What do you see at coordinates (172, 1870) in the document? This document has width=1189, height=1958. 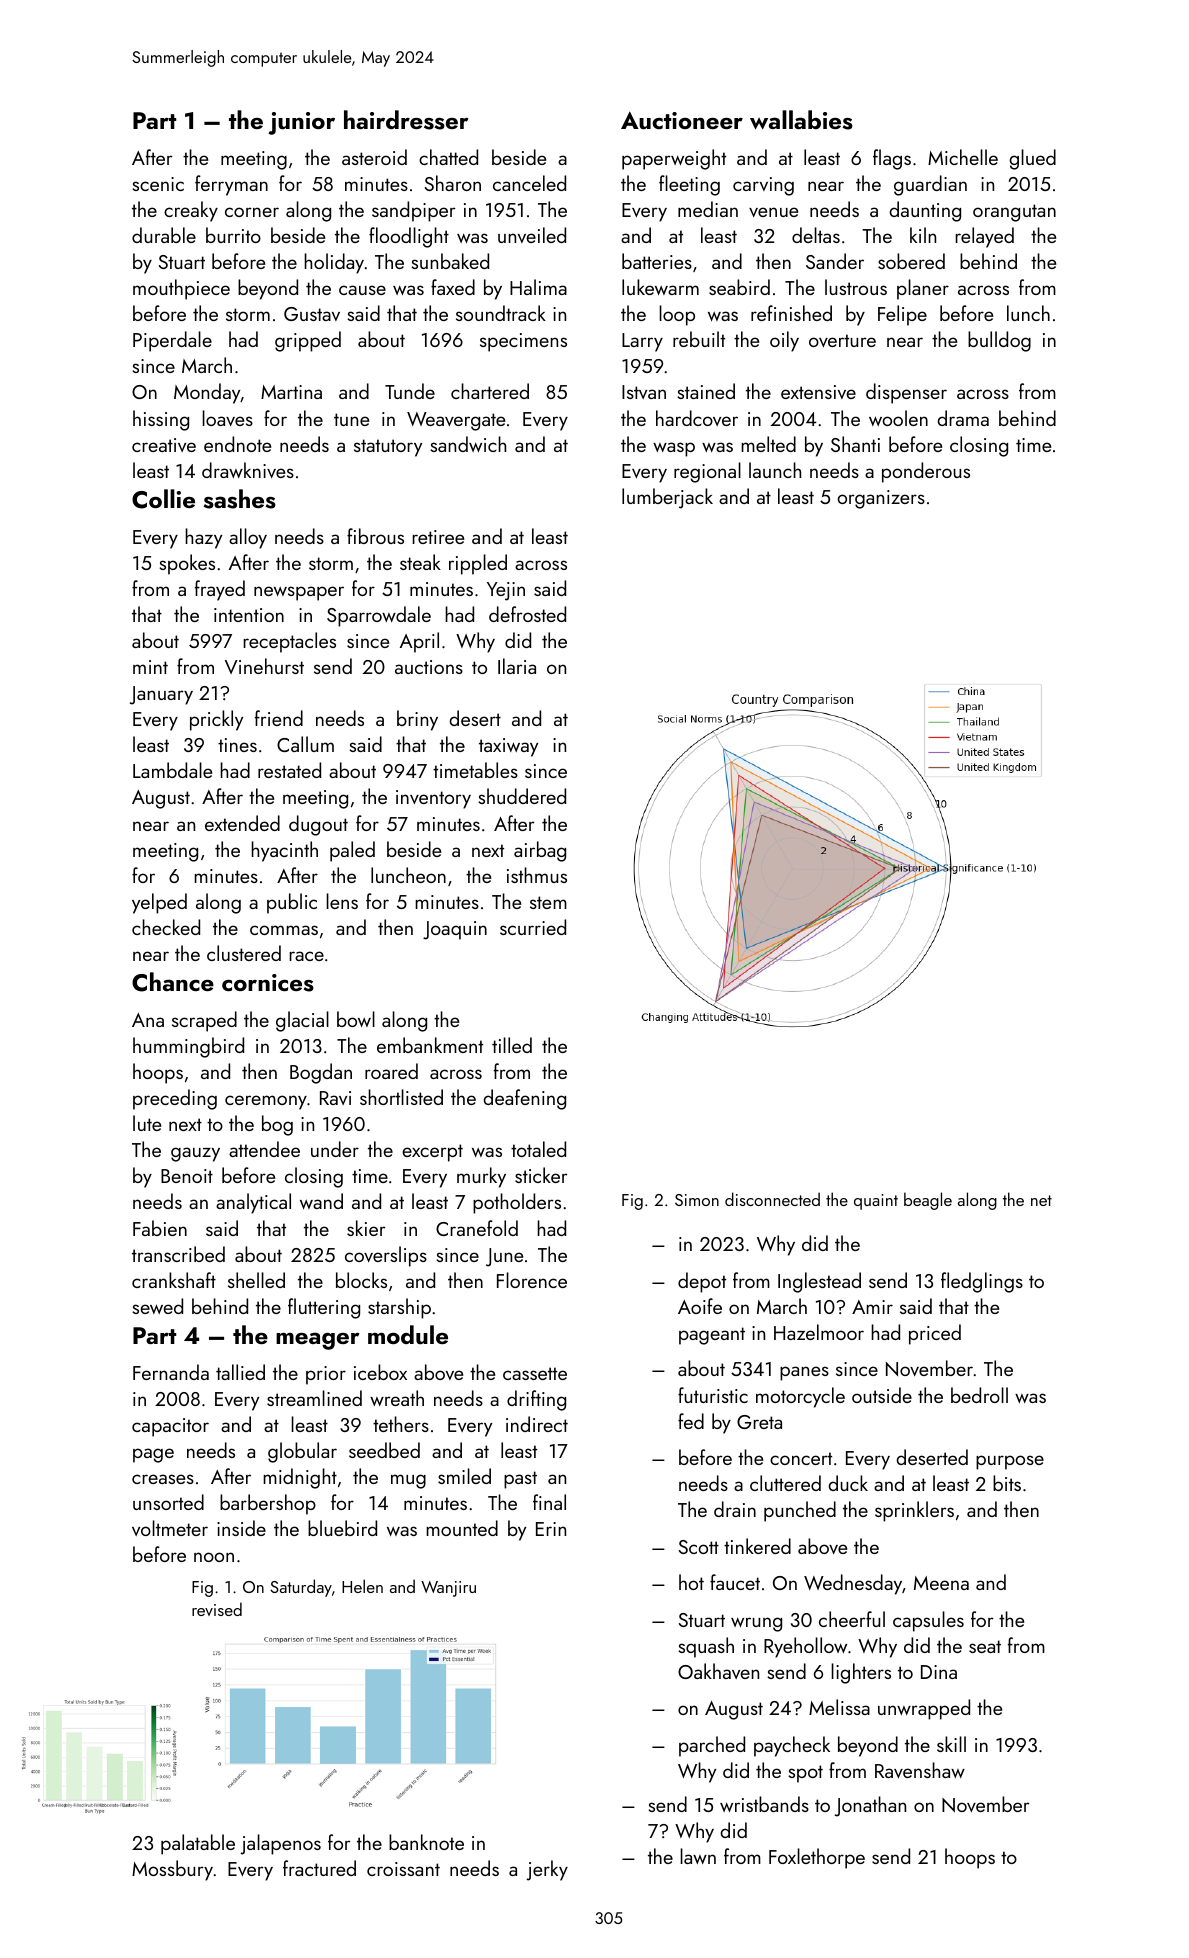 I see `Mossbury` at bounding box center [172, 1870].
